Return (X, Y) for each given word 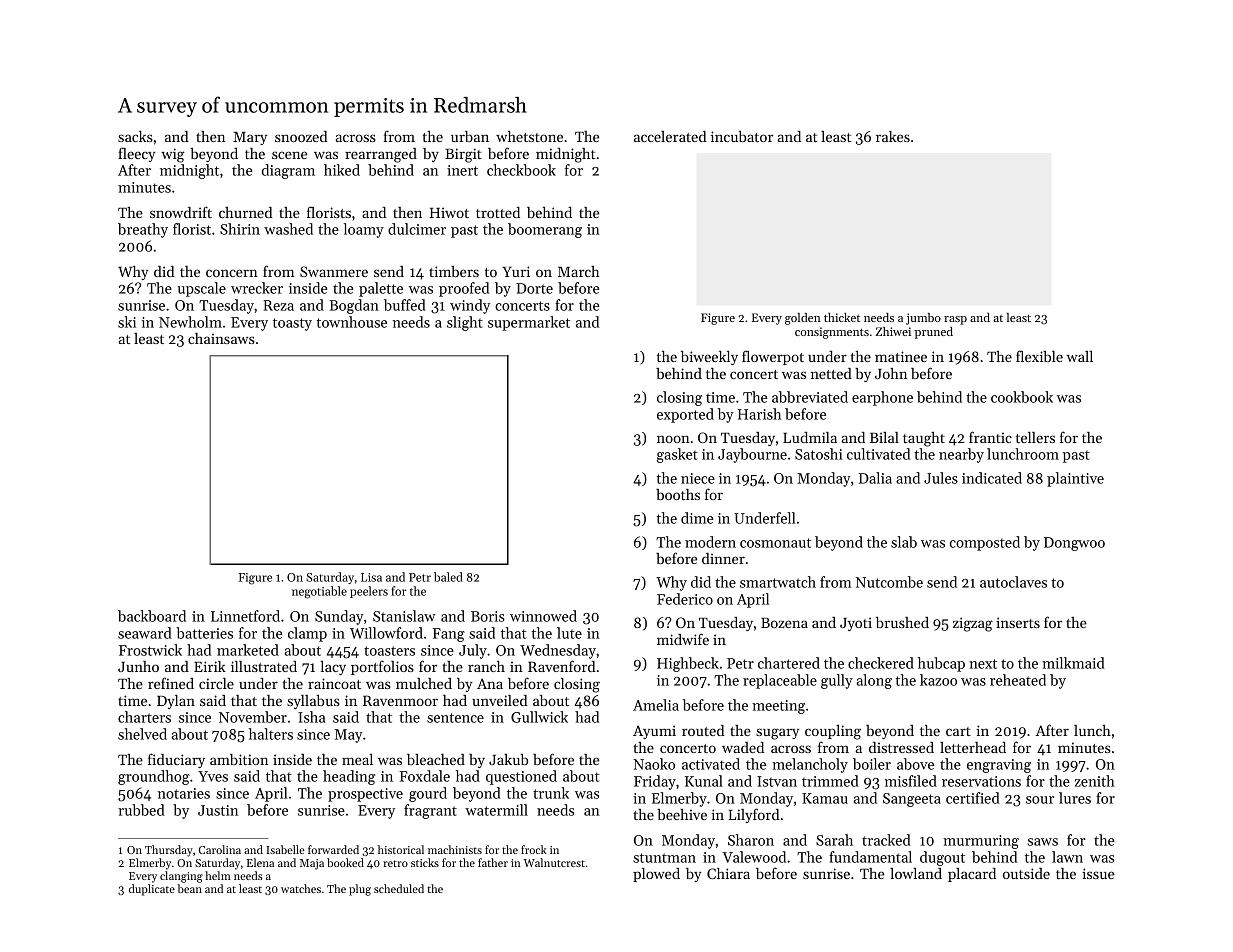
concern (232, 273)
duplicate (152, 890)
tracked (886, 840)
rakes (893, 136)
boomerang (545, 230)
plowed (656, 875)
